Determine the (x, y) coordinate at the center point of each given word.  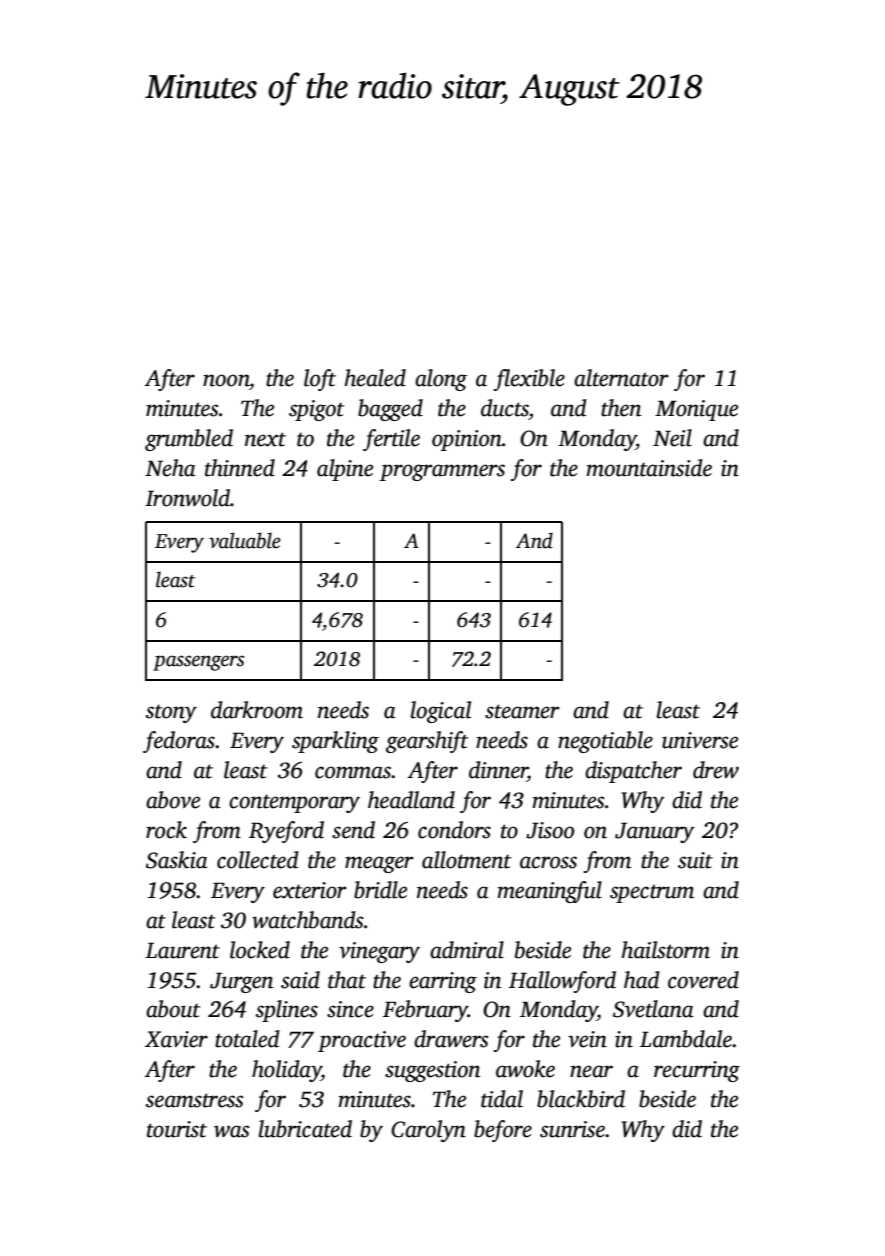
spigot (316, 410)
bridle (380, 890)
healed (375, 378)
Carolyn (428, 1131)
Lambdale (686, 1039)
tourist (177, 1129)
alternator (621, 378)
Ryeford (286, 832)
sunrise (572, 1129)
